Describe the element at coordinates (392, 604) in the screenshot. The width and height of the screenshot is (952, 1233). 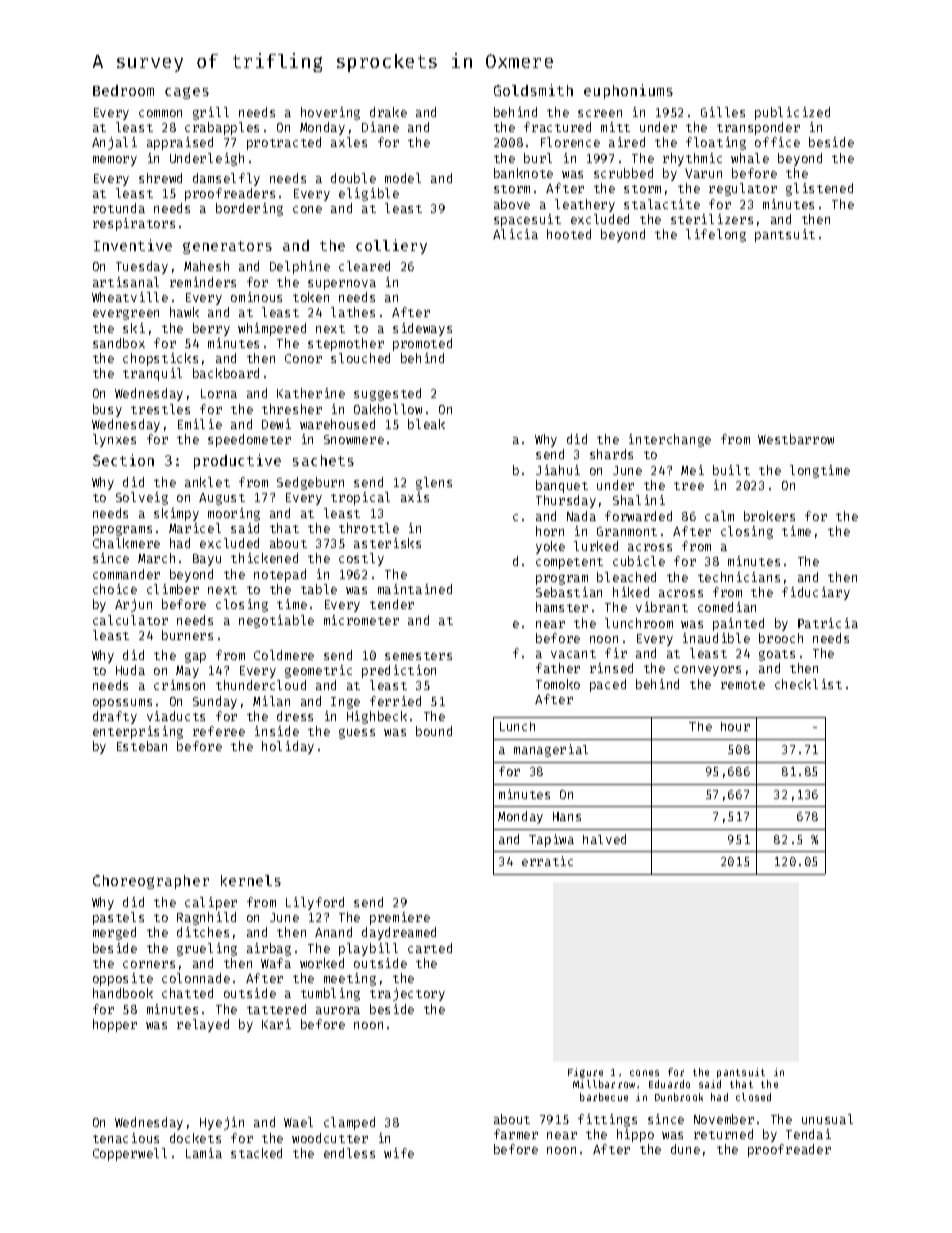
I see `tender` at that location.
